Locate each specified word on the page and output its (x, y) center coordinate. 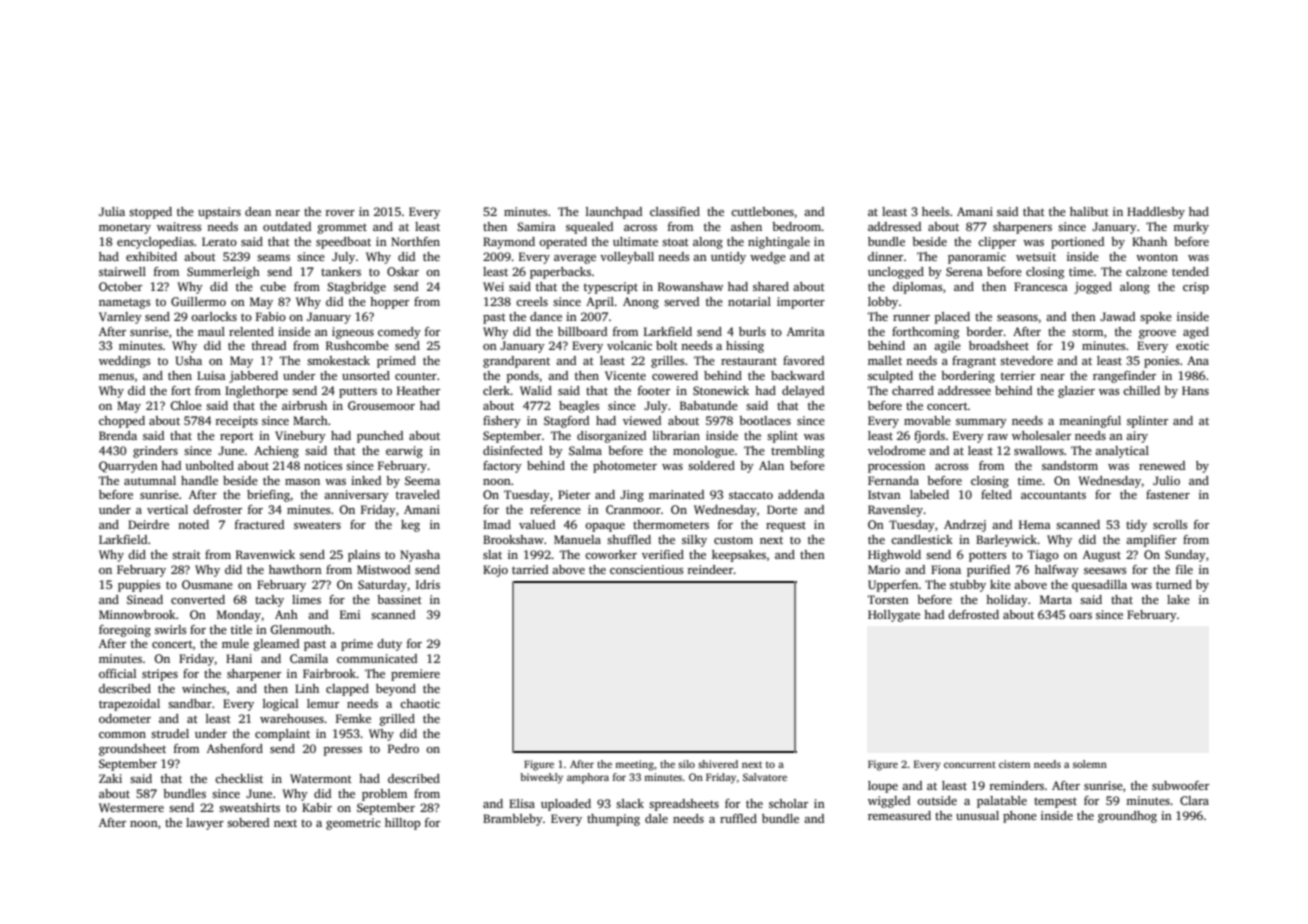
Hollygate (894, 616)
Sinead (145, 599)
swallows (1039, 450)
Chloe (186, 405)
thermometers (671, 524)
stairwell (122, 271)
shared (771, 286)
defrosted (973, 614)
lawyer (205, 824)
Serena (964, 271)
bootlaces (765, 420)
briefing (268, 496)
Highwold (894, 556)
